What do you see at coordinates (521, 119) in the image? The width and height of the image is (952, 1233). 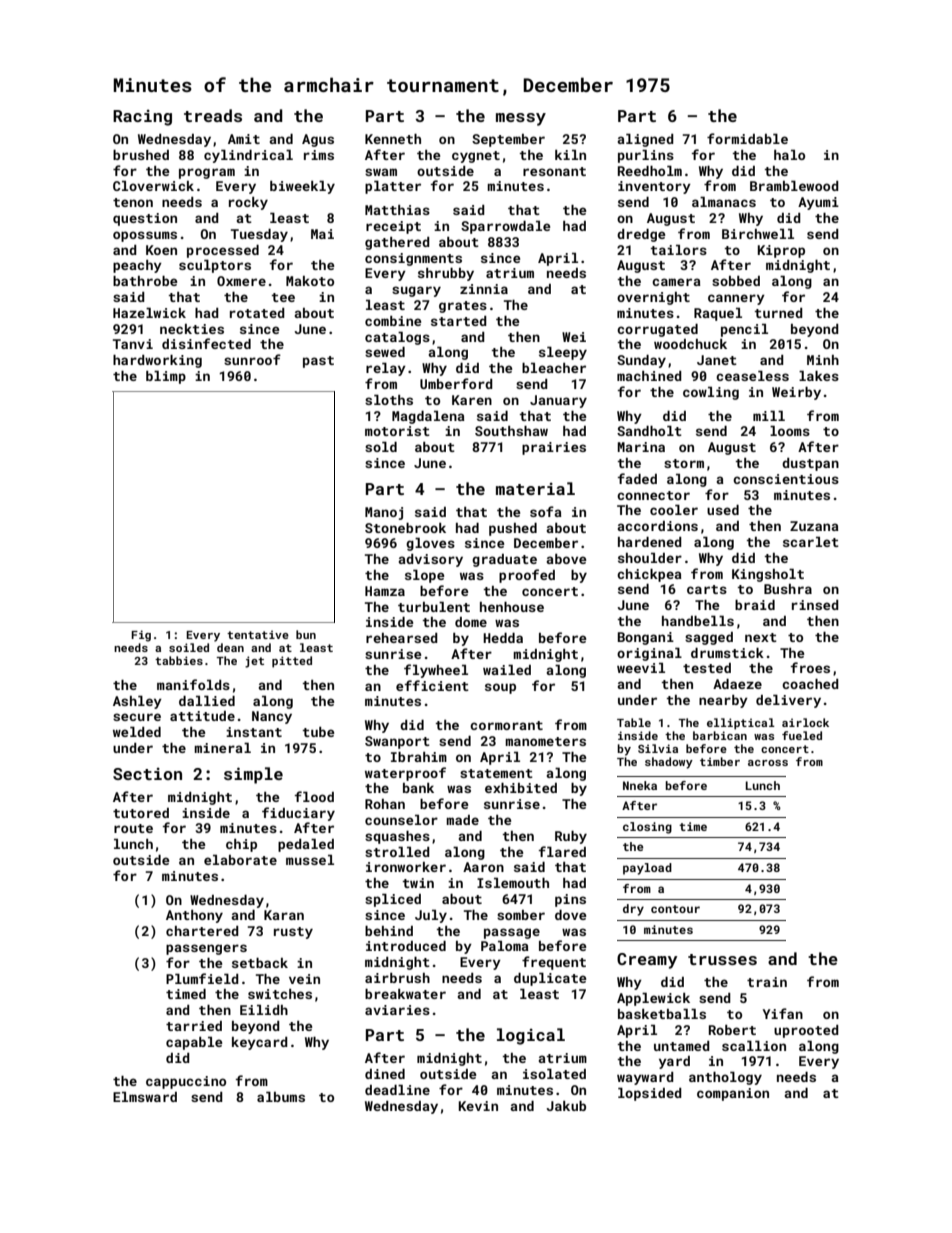 I see `messy` at bounding box center [521, 119].
